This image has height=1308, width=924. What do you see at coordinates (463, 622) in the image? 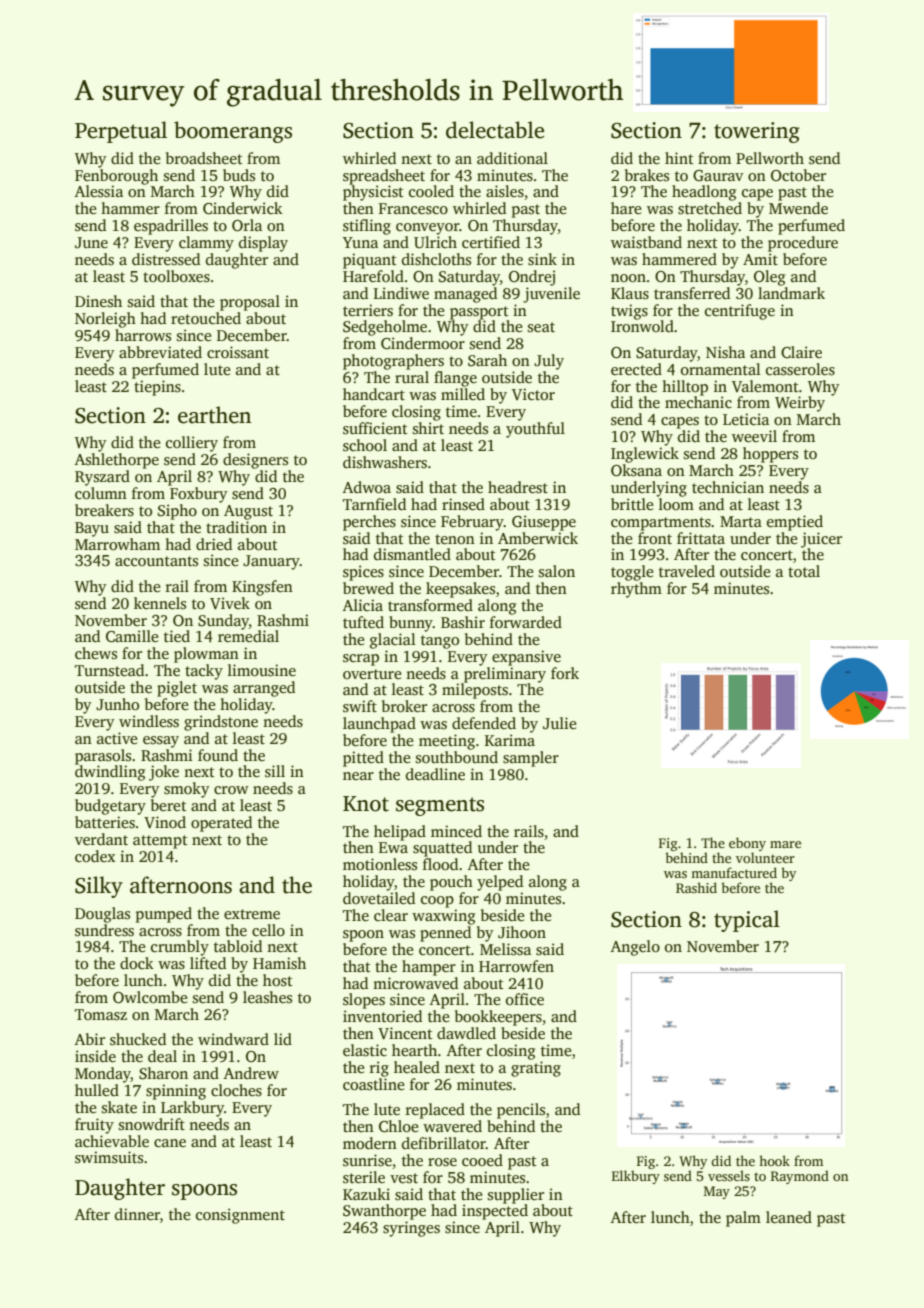
I see `Bashir` at bounding box center [463, 622].
